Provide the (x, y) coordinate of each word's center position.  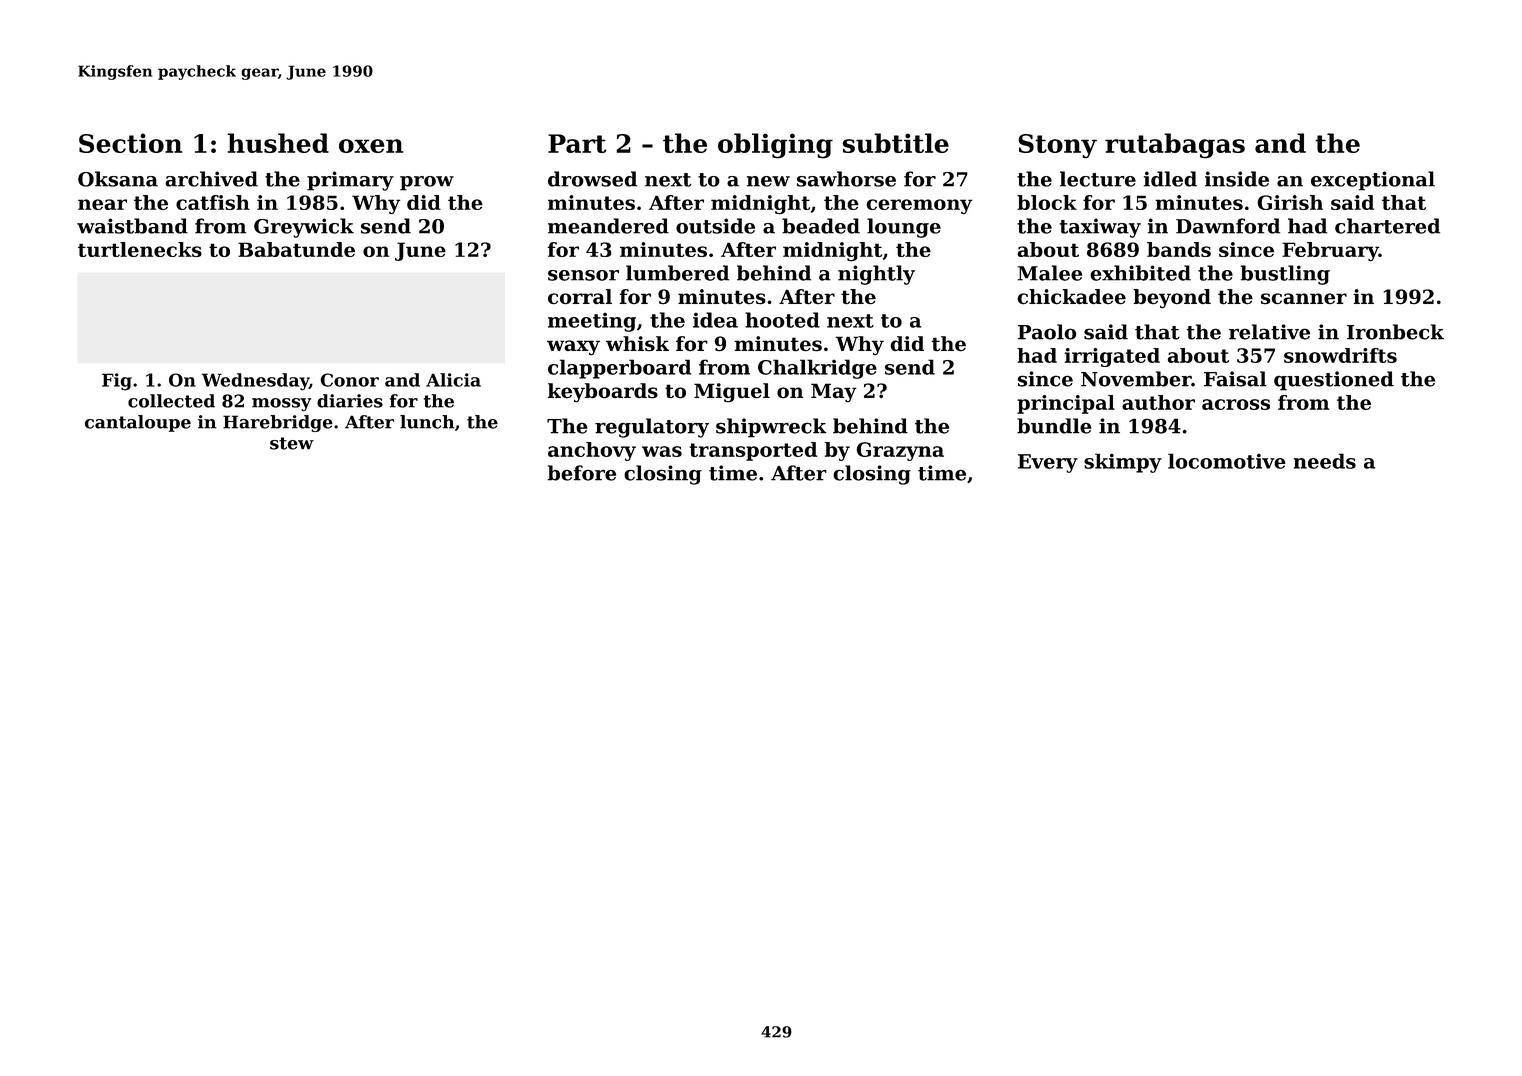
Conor (350, 380)
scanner (1304, 299)
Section (130, 143)
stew (292, 443)
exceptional (1373, 181)
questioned (1334, 381)
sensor (583, 275)
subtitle (895, 143)
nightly (876, 275)
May (834, 393)
